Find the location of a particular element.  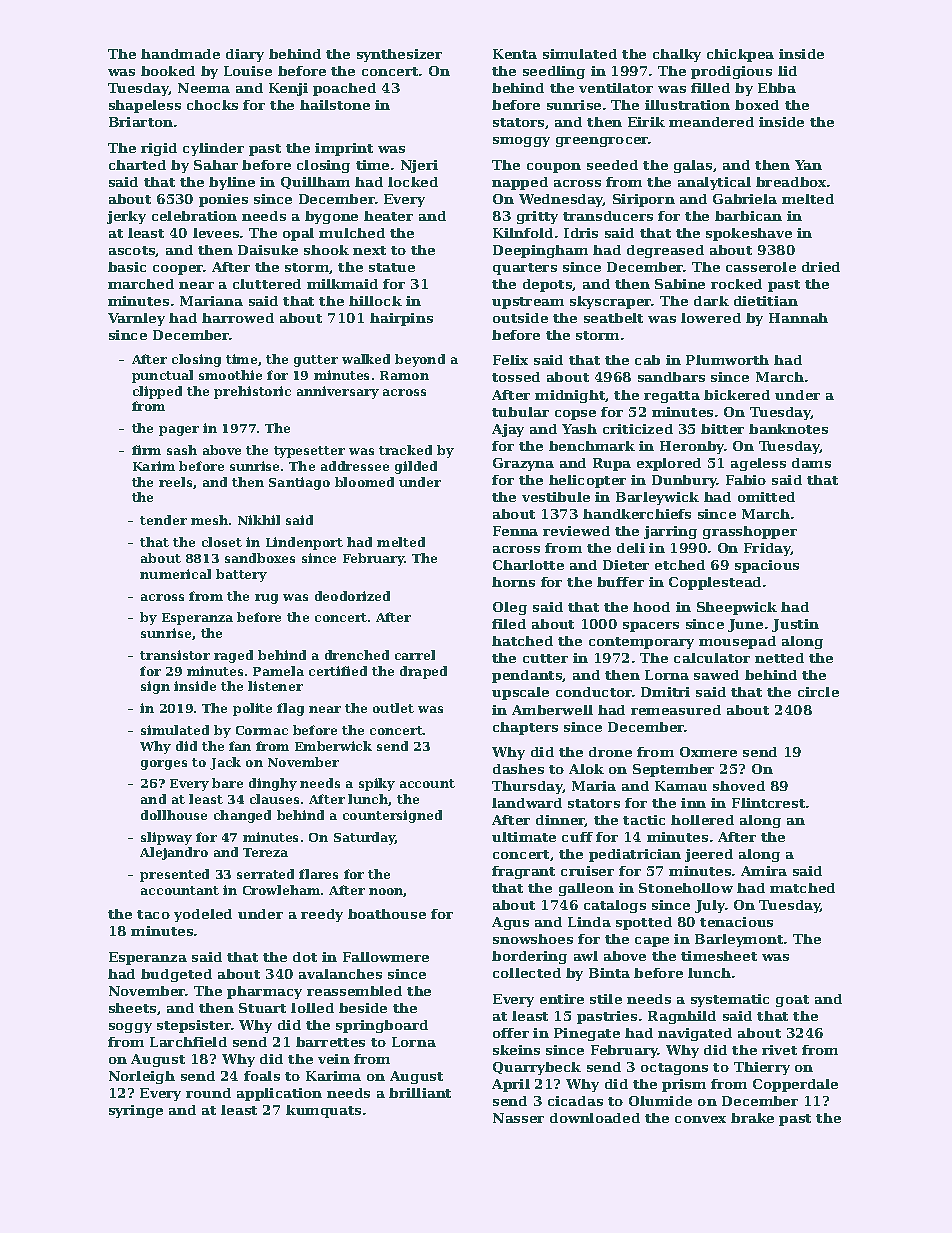

Kenta is located at coordinates (515, 54).
